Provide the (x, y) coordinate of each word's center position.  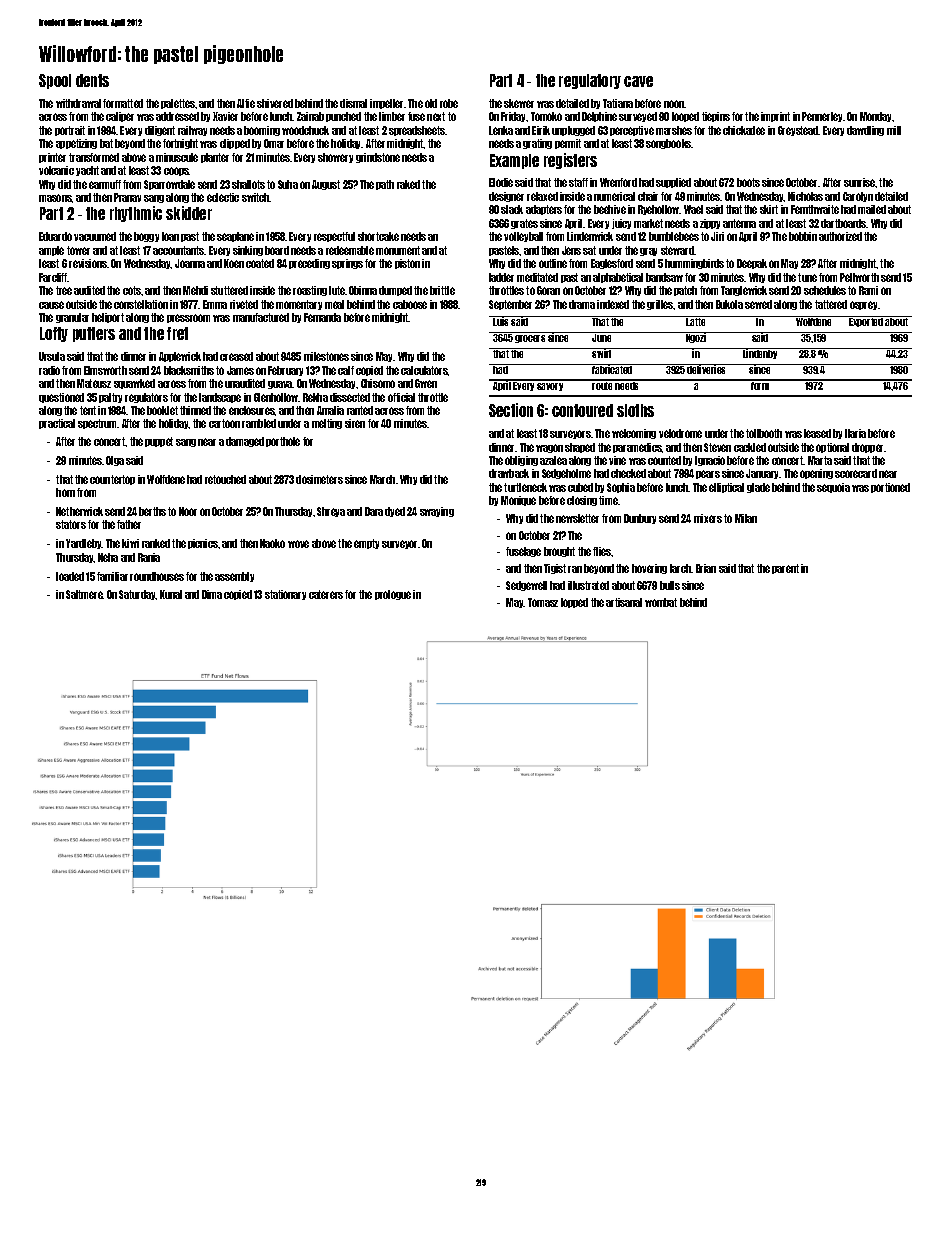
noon (674, 104)
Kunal (171, 594)
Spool (55, 81)
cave (638, 81)
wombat (661, 602)
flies (602, 551)
